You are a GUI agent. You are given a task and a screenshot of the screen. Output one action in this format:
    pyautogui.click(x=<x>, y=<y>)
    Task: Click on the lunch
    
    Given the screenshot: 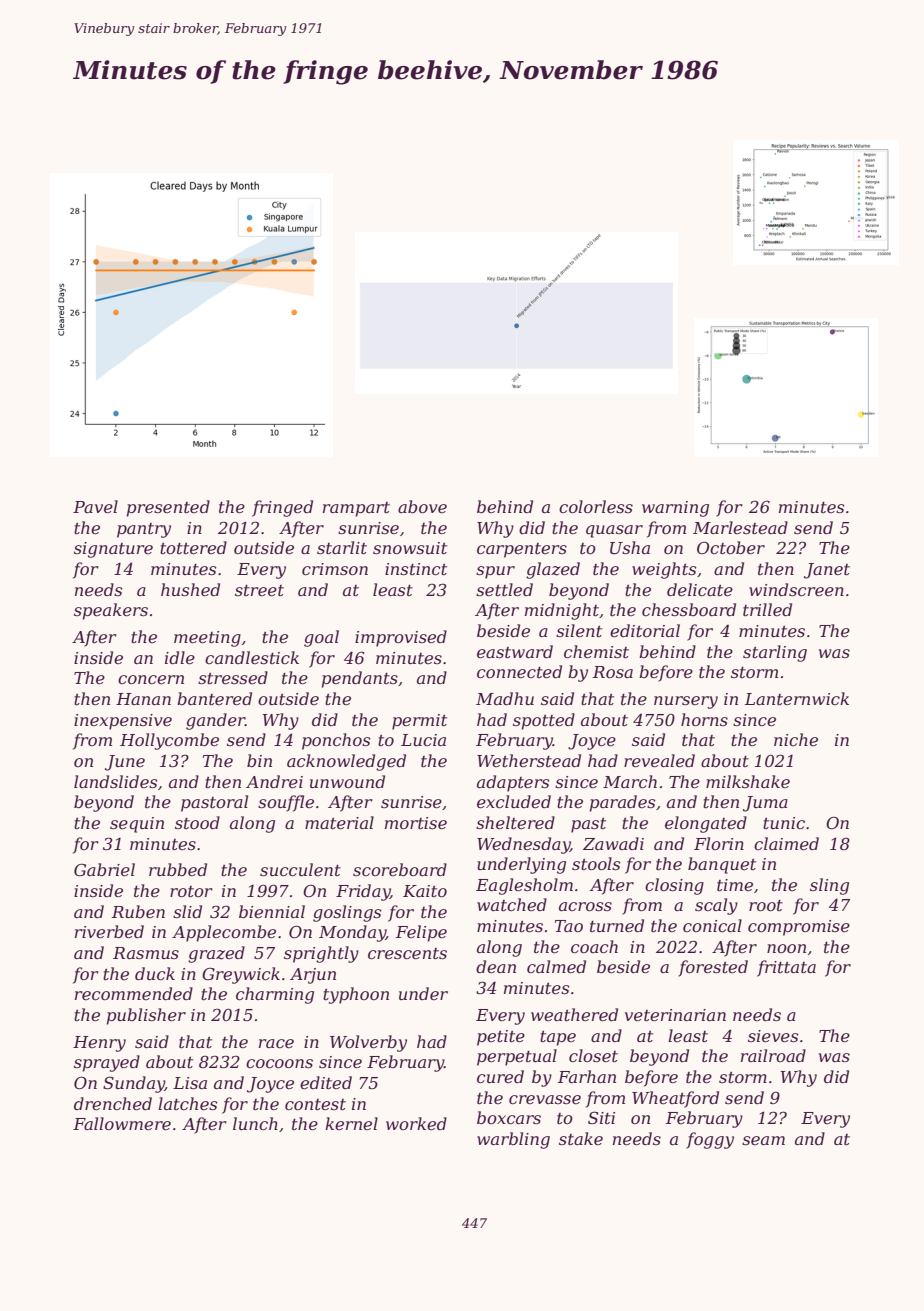 What is the action you would take?
    pyautogui.click(x=255, y=1123)
